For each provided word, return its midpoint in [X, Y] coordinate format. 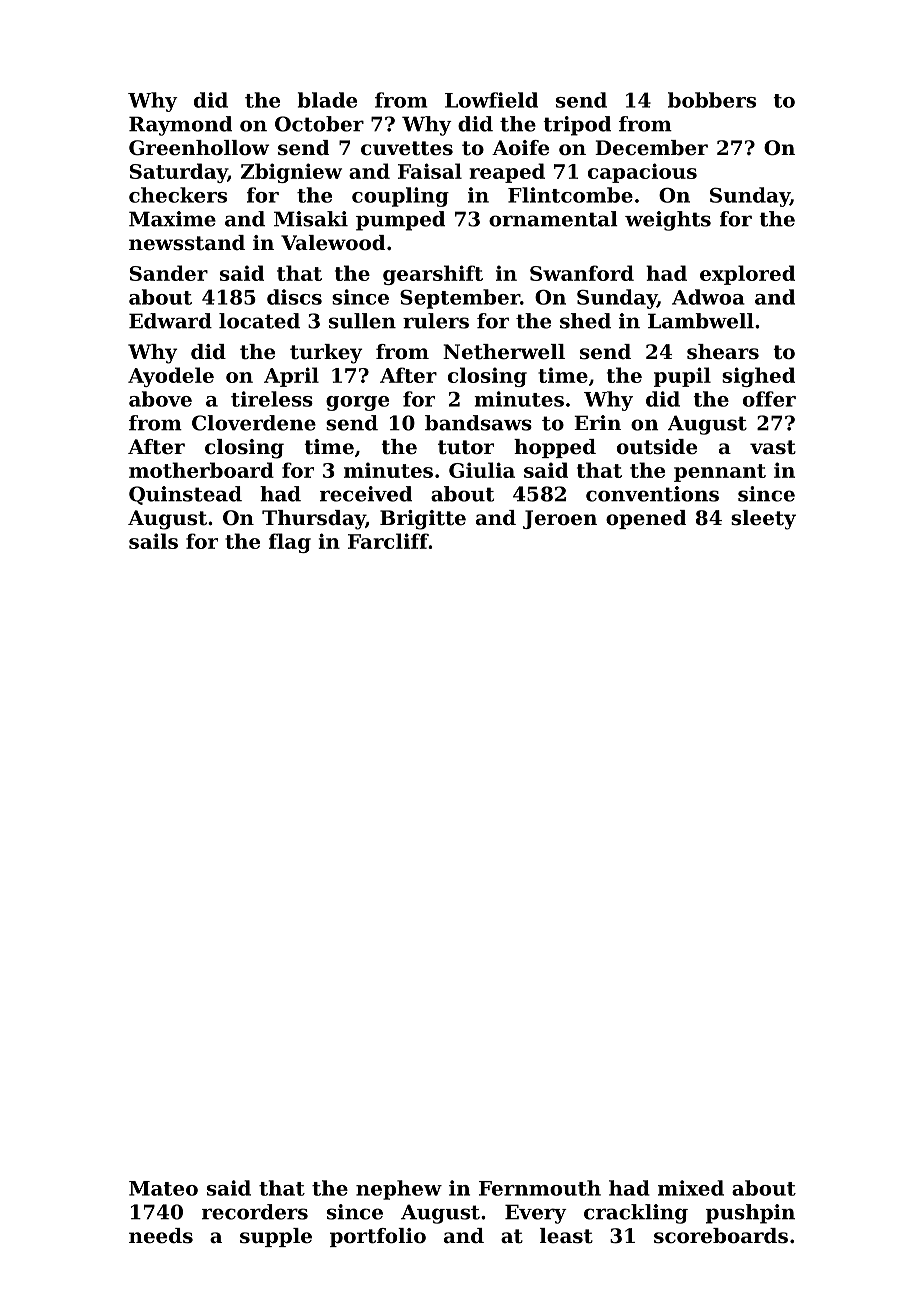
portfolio [378, 1237]
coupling [400, 197]
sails [153, 541]
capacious [642, 173]
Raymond [180, 126]
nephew [399, 1190]
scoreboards [721, 1236]
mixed [691, 1188]
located [259, 321]
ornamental [553, 219]
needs [161, 1236]
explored [747, 275]
